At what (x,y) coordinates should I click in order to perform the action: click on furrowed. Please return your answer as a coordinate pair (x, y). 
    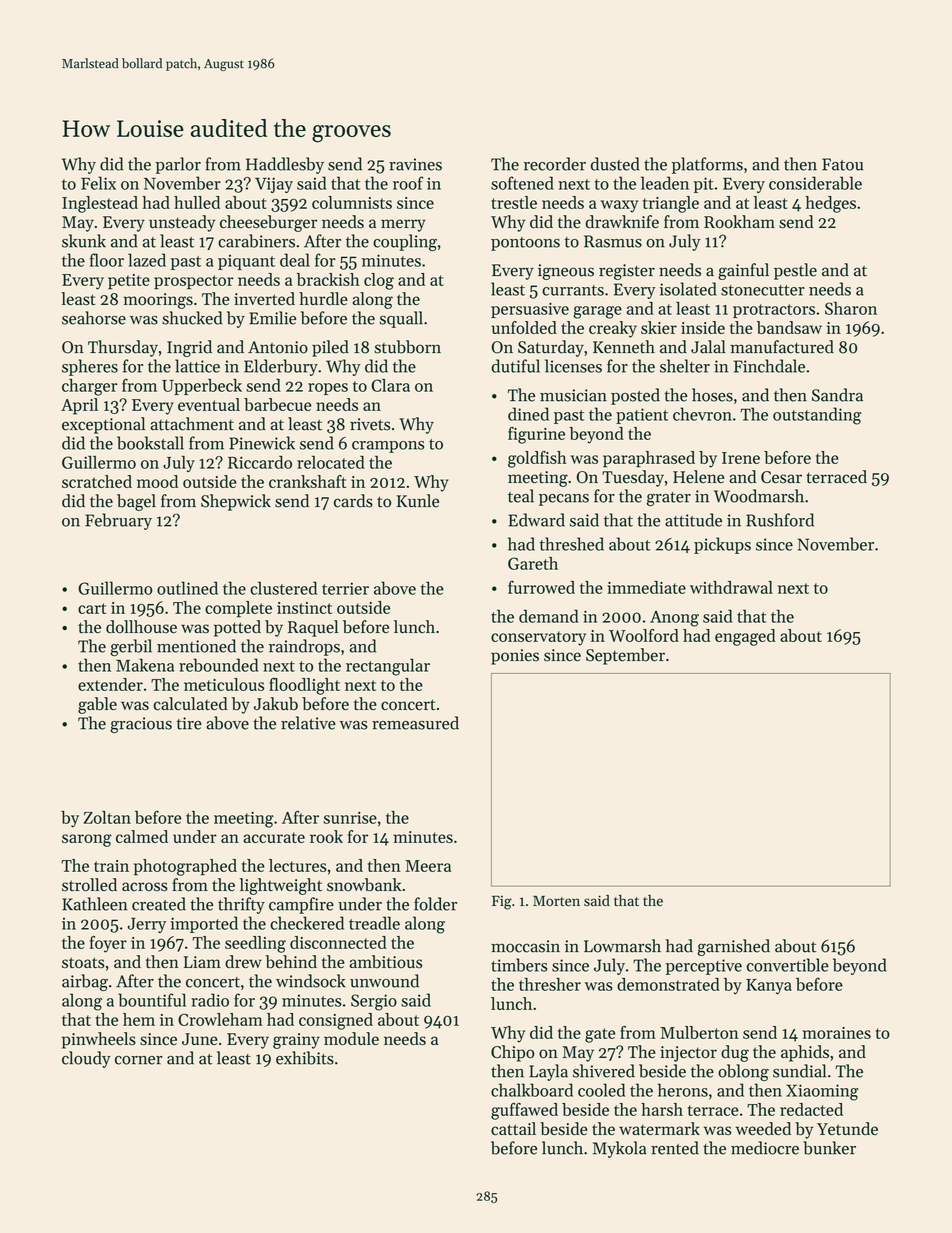
    Looking at the image, I should click on (541, 587).
